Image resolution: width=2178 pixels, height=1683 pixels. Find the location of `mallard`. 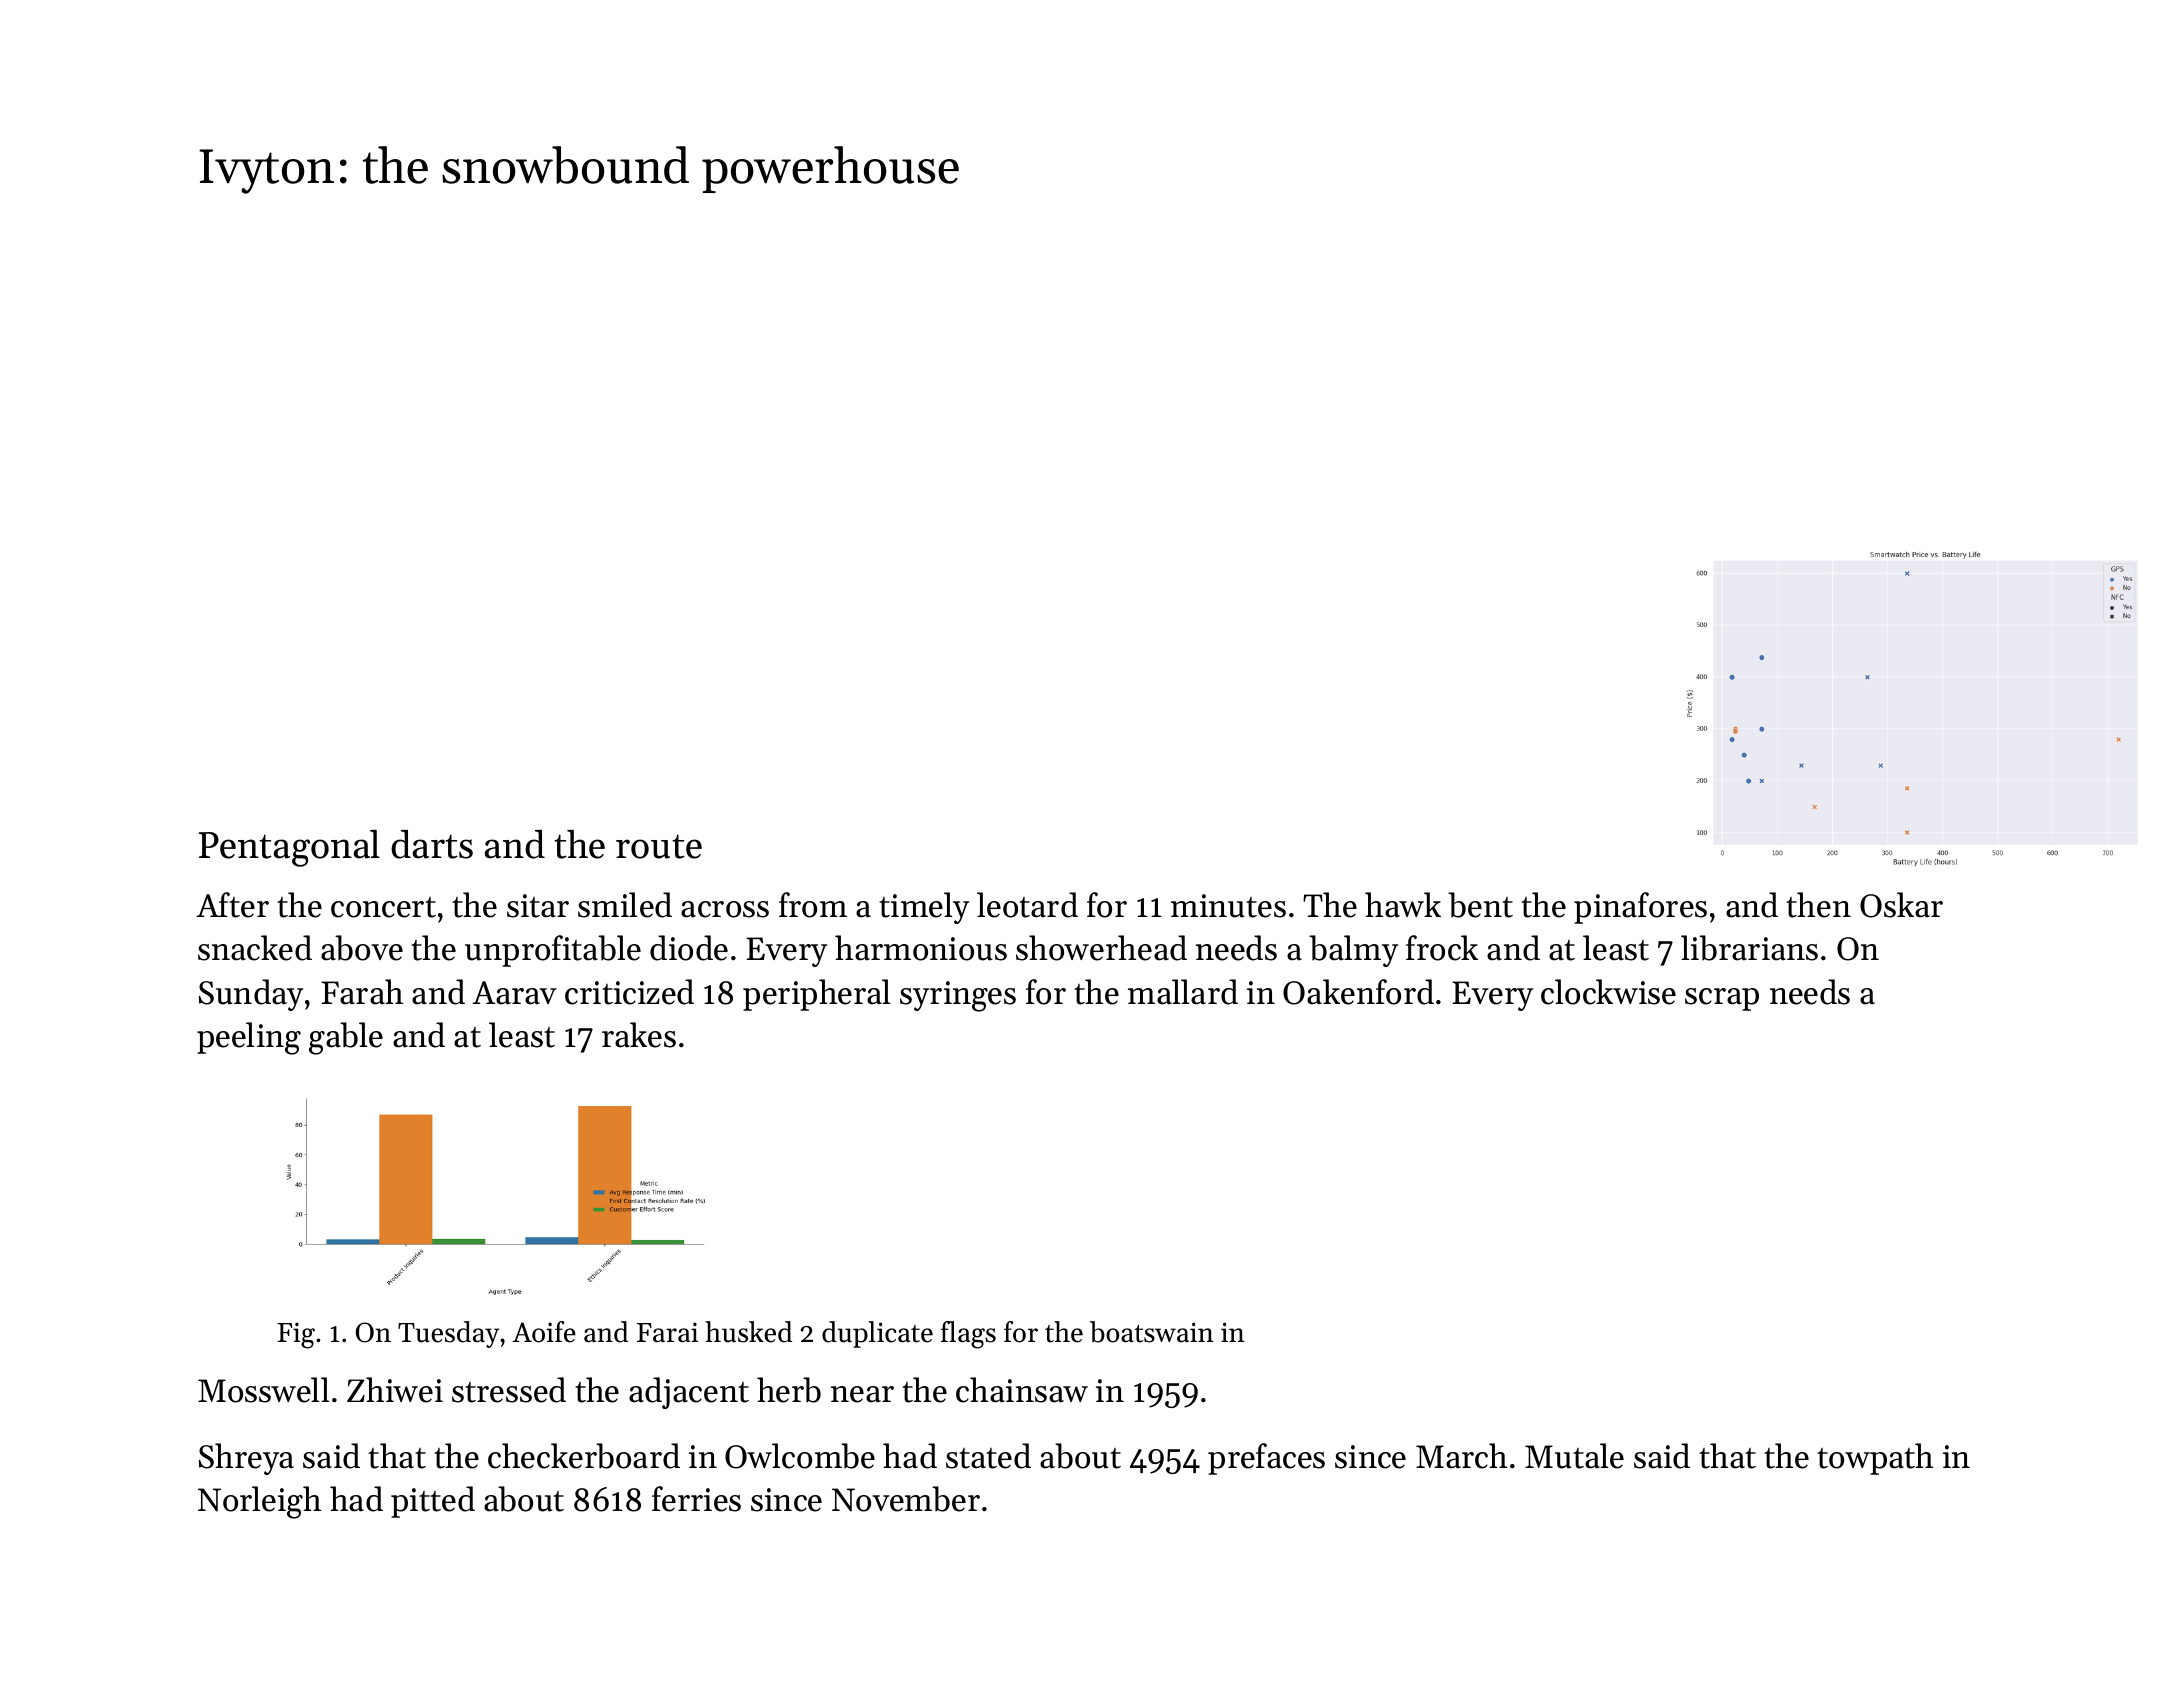

mallard is located at coordinates (1183, 992).
